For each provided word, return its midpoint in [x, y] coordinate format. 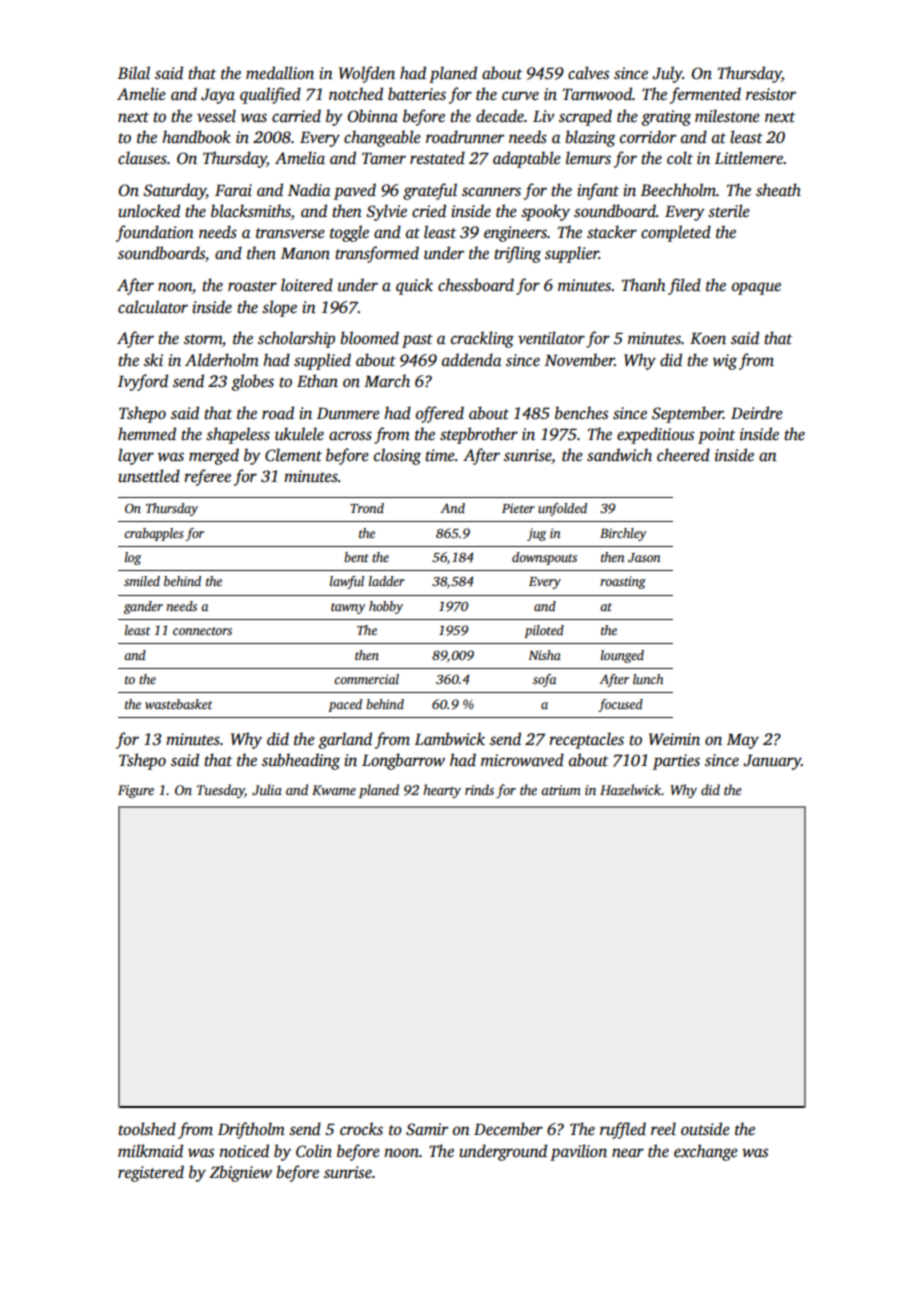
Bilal [134, 72]
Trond [367, 508]
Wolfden [367, 74]
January [772, 762]
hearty [442, 791]
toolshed [147, 1129]
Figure [136, 791]
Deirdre [757, 413]
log [133, 558]
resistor [771, 94]
